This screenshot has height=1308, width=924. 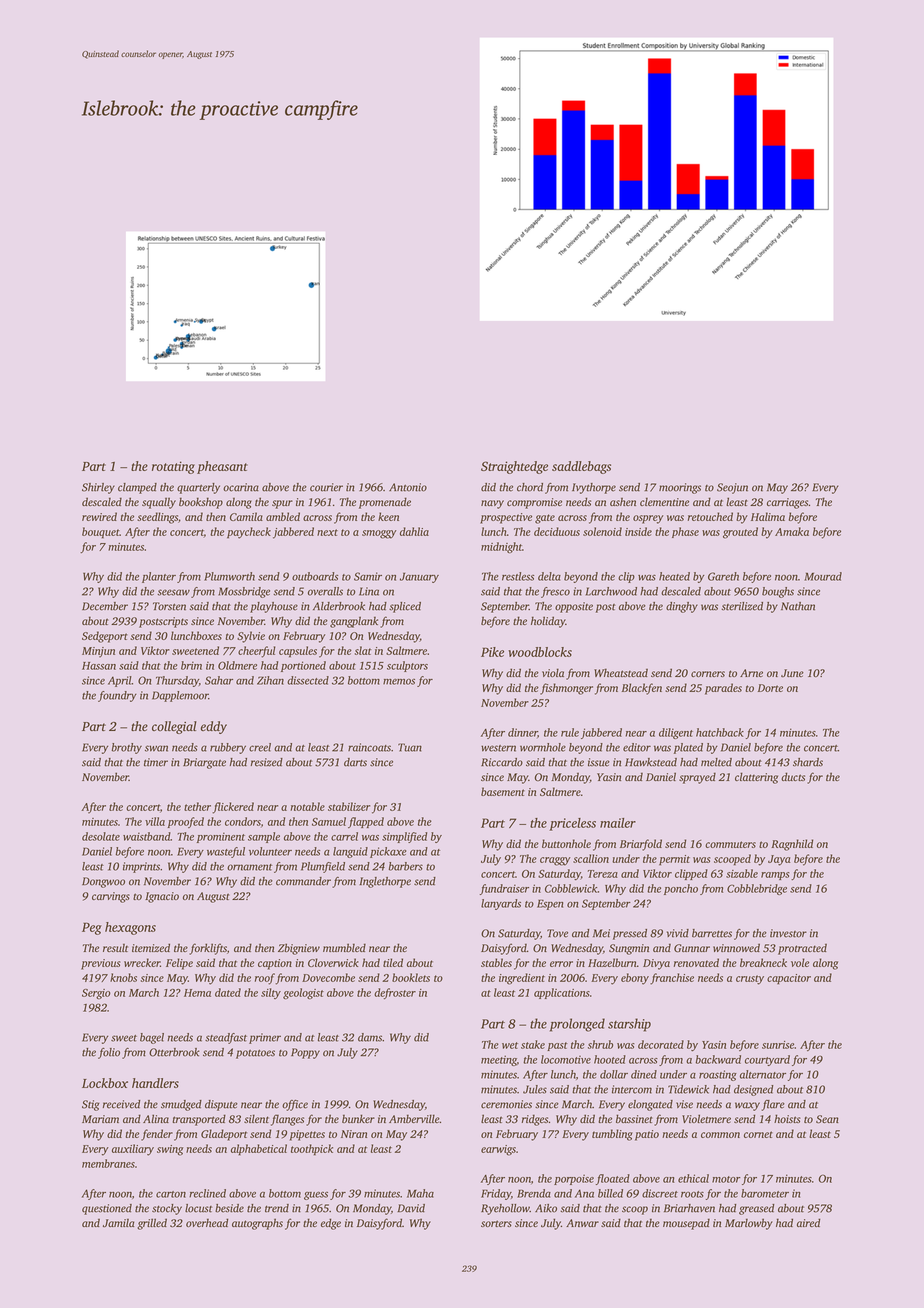 What do you see at coordinates (808, 1222) in the screenshot?
I see `aired` at bounding box center [808, 1222].
